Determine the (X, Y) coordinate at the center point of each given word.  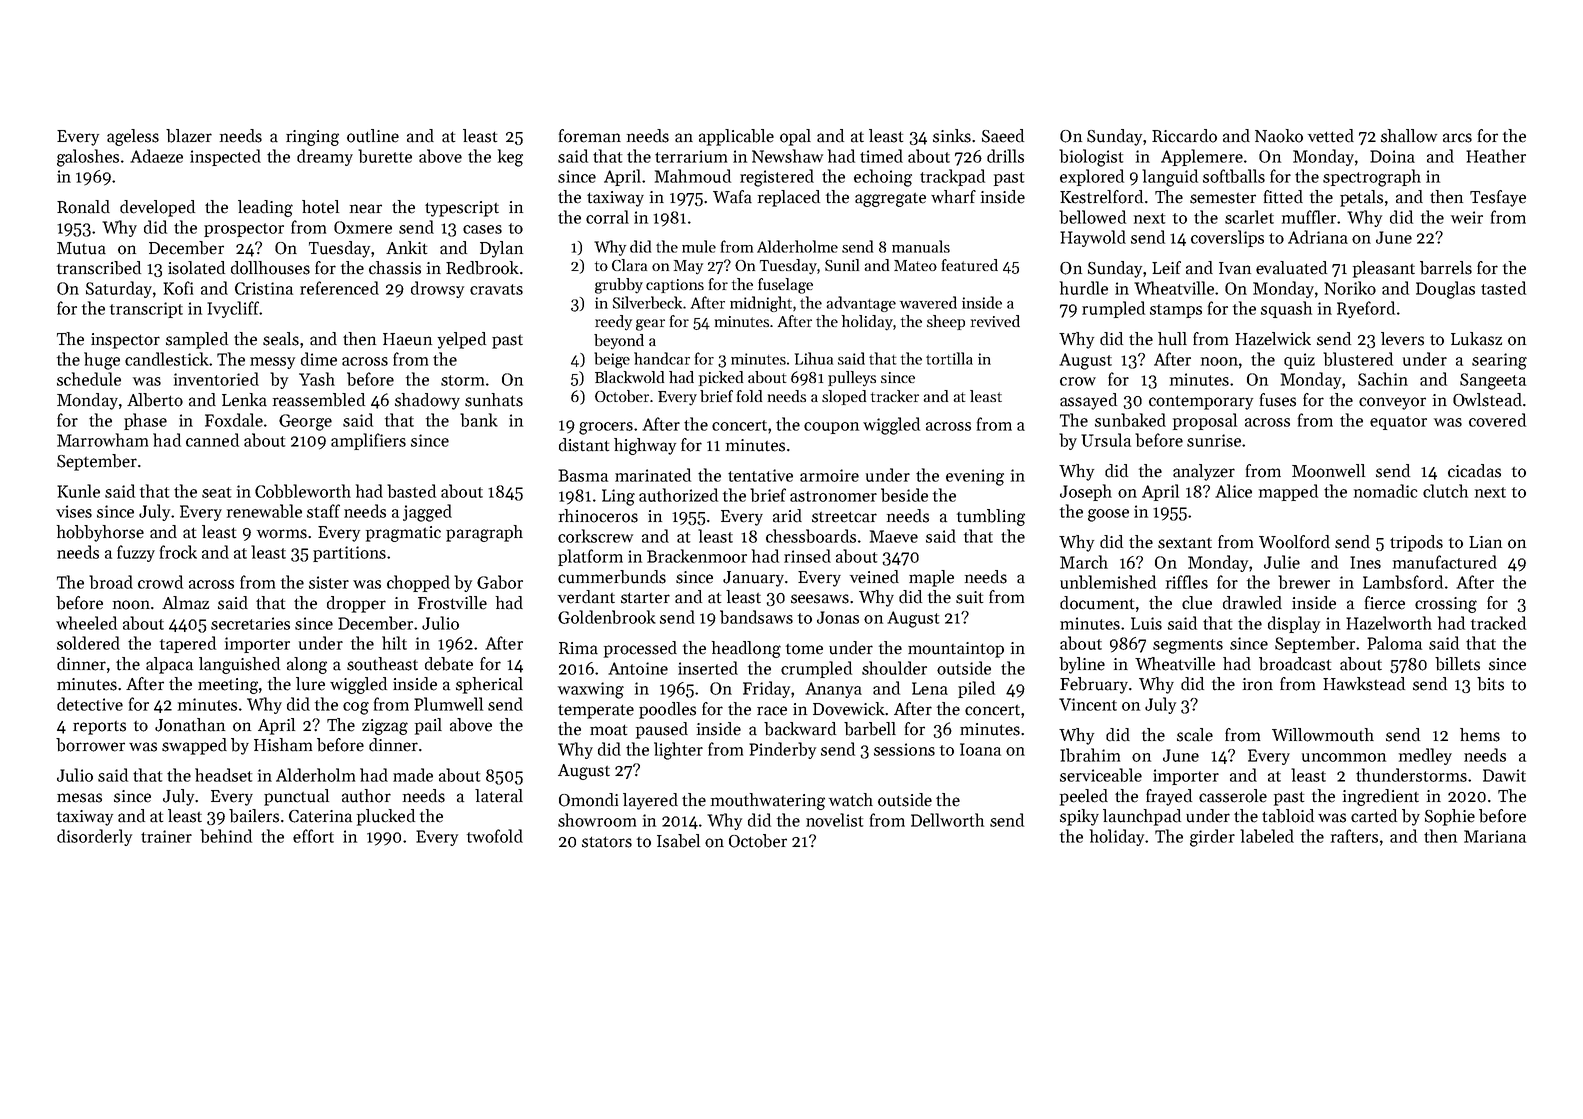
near (366, 209)
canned (212, 440)
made (413, 775)
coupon (831, 428)
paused (662, 730)
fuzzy (136, 553)
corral (607, 217)
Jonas (838, 617)
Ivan (1235, 268)
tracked (1498, 623)
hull (1172, 339)
